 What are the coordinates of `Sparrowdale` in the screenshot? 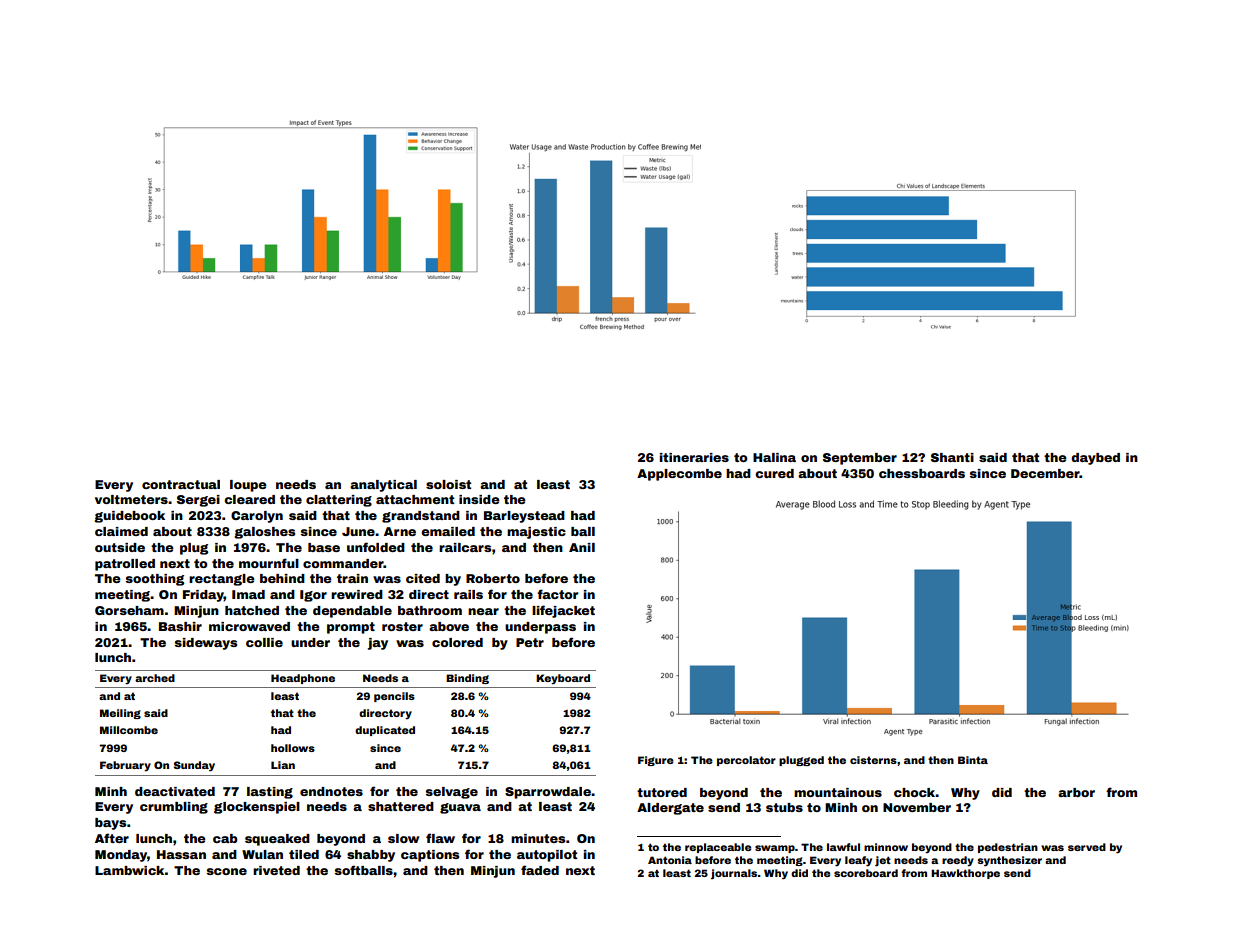 It's located at (548, 793).
